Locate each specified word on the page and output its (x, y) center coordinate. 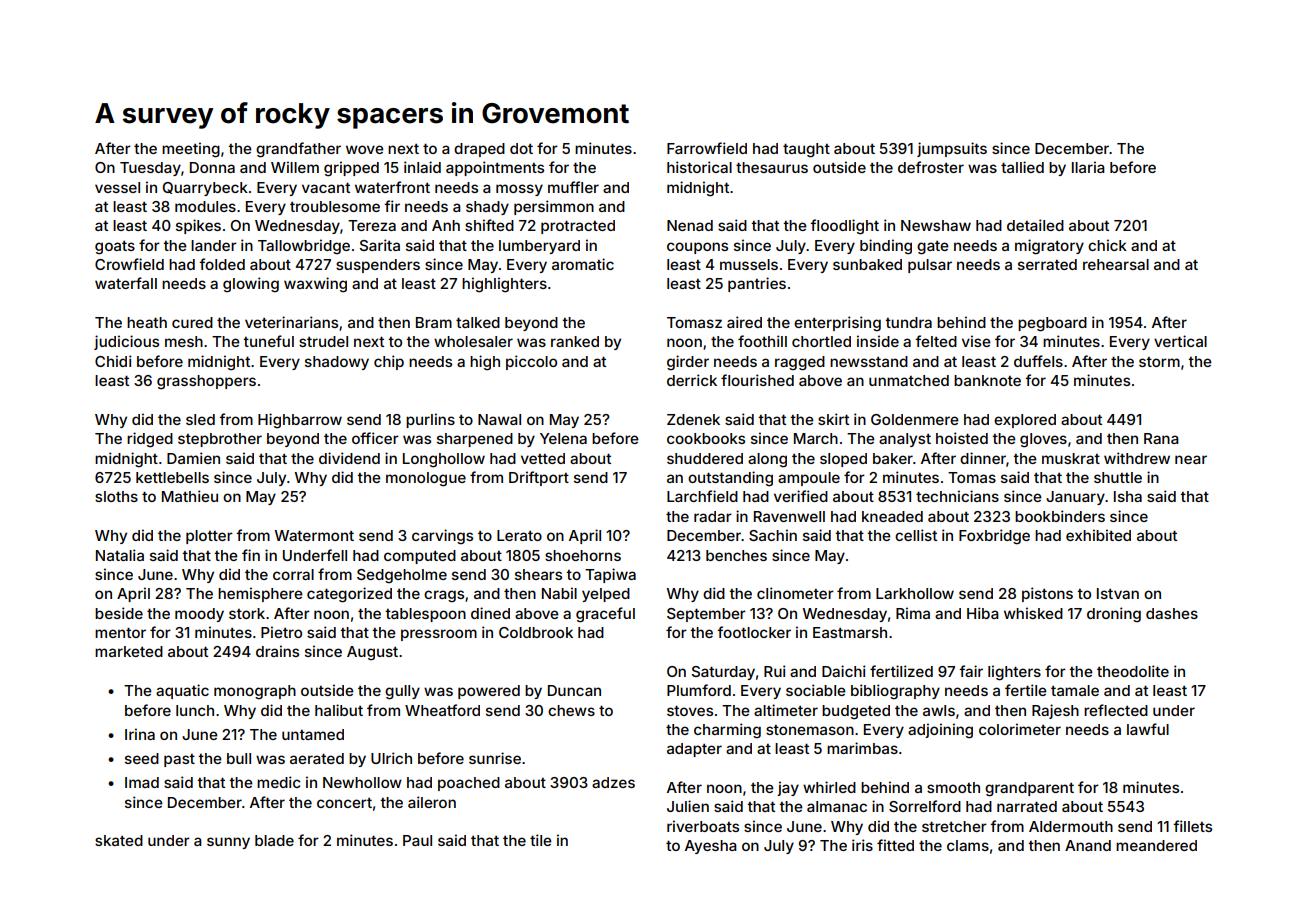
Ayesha (711, 847)
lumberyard (539, 247)
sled (200, 419)
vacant (326, 187)
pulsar (930, 266)
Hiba (983, 613)
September (706, 615)
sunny (228, 843)
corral (293, 574)
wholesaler (473, 341)
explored (1025, 421)
